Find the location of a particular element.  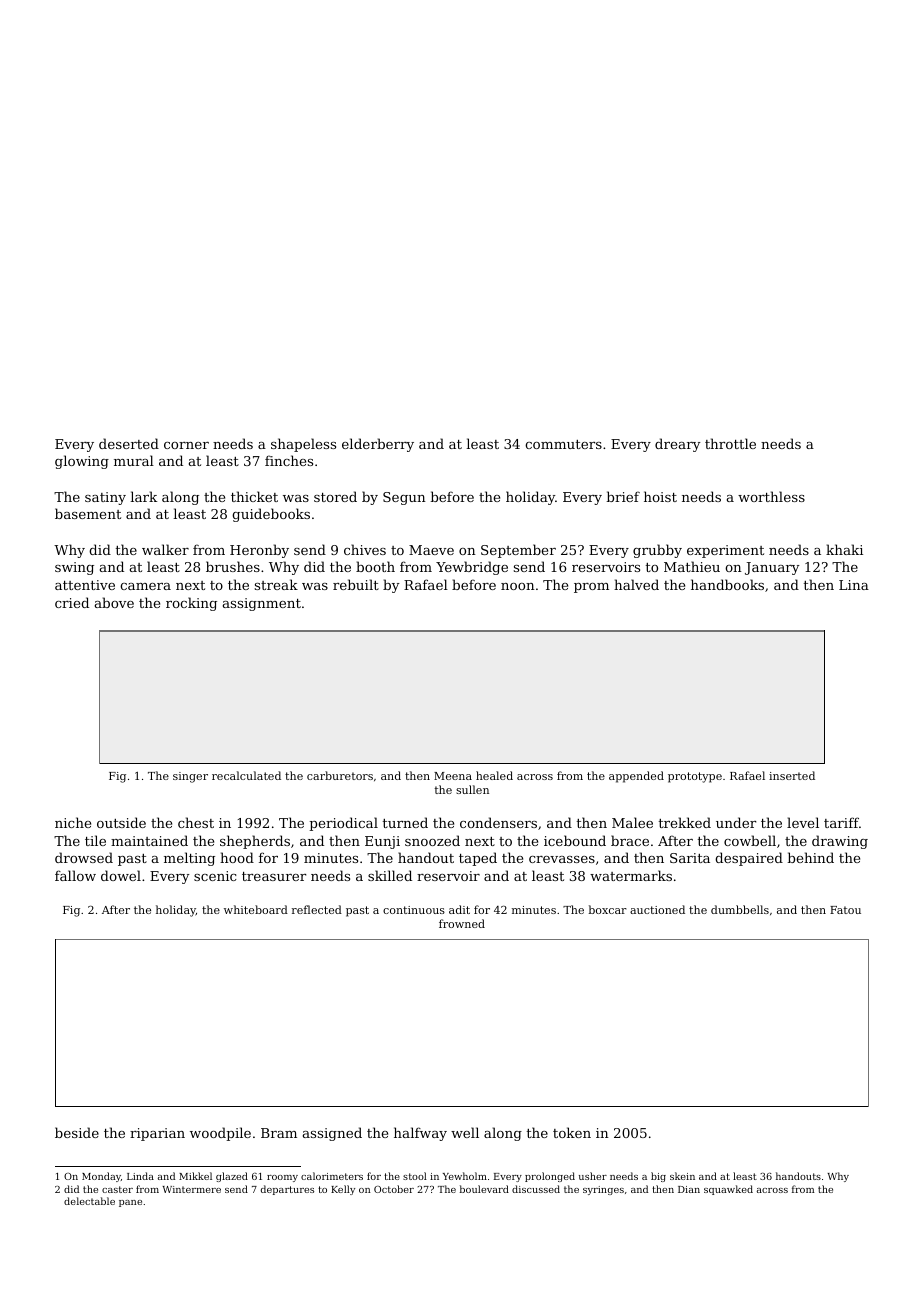

whiteboard is located at coordinates (256, 909).
